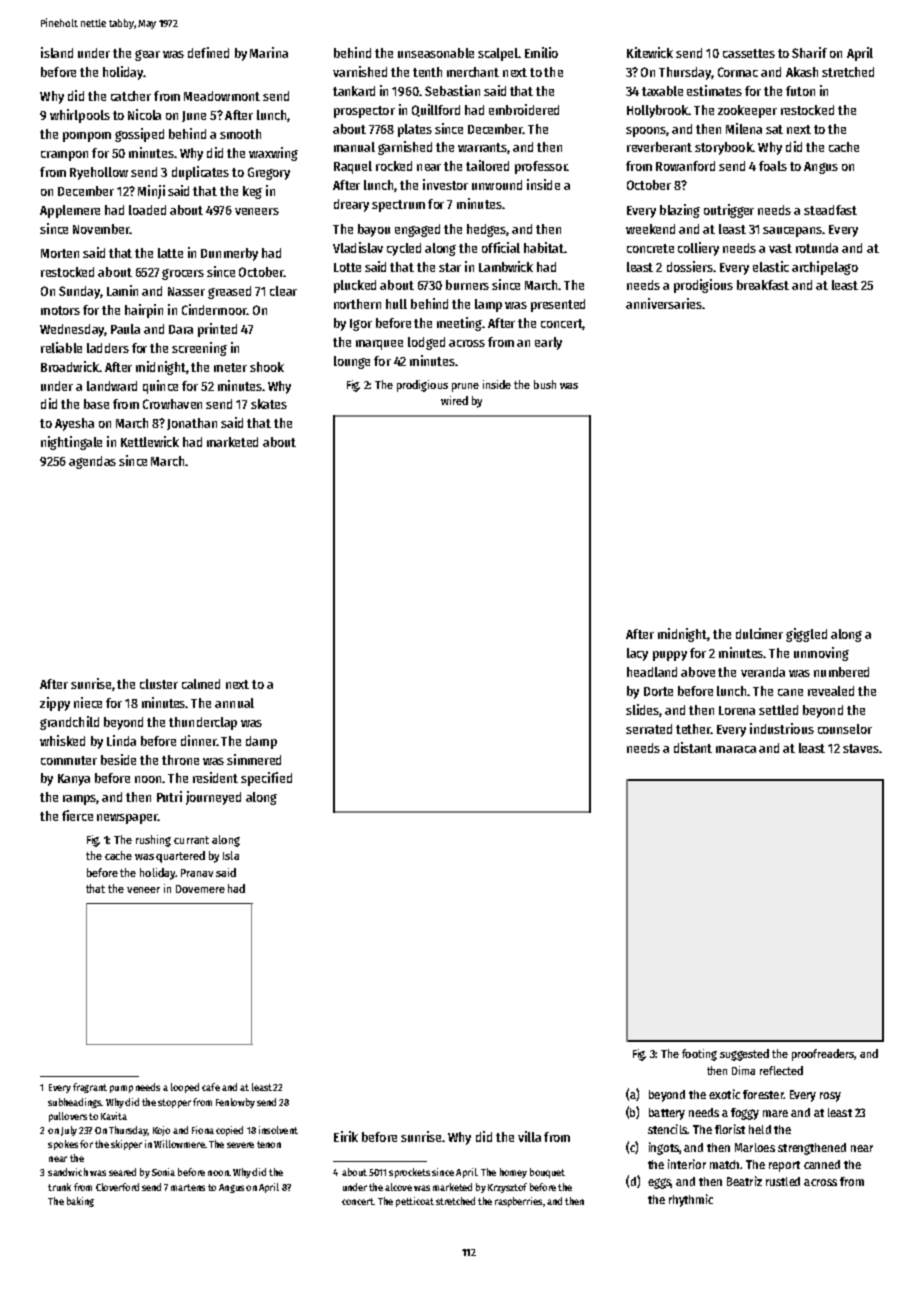  I want to click on giggled, so click(806, 635).
